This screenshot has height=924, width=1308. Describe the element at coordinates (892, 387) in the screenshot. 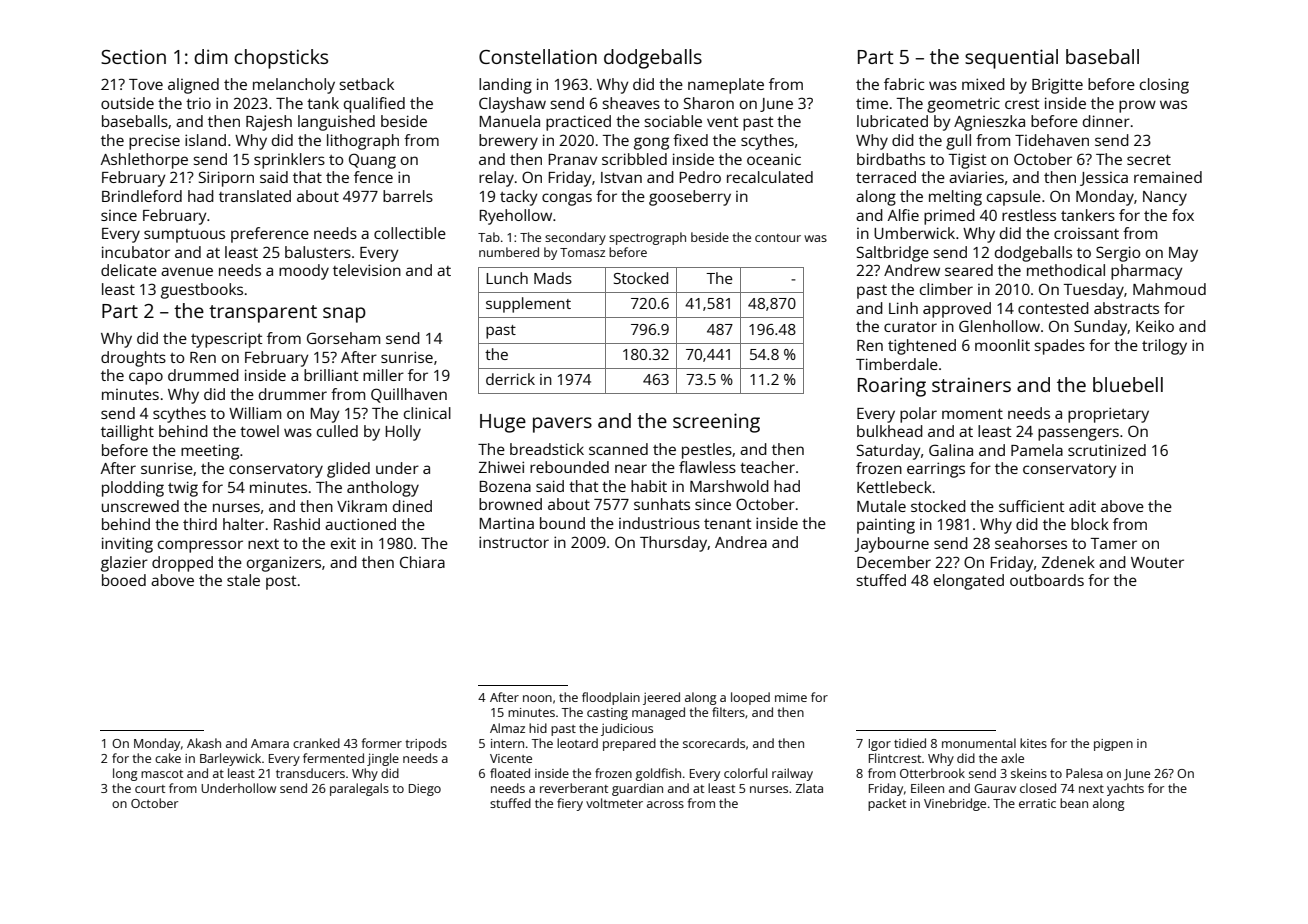

I see `Roaring` at that location.
